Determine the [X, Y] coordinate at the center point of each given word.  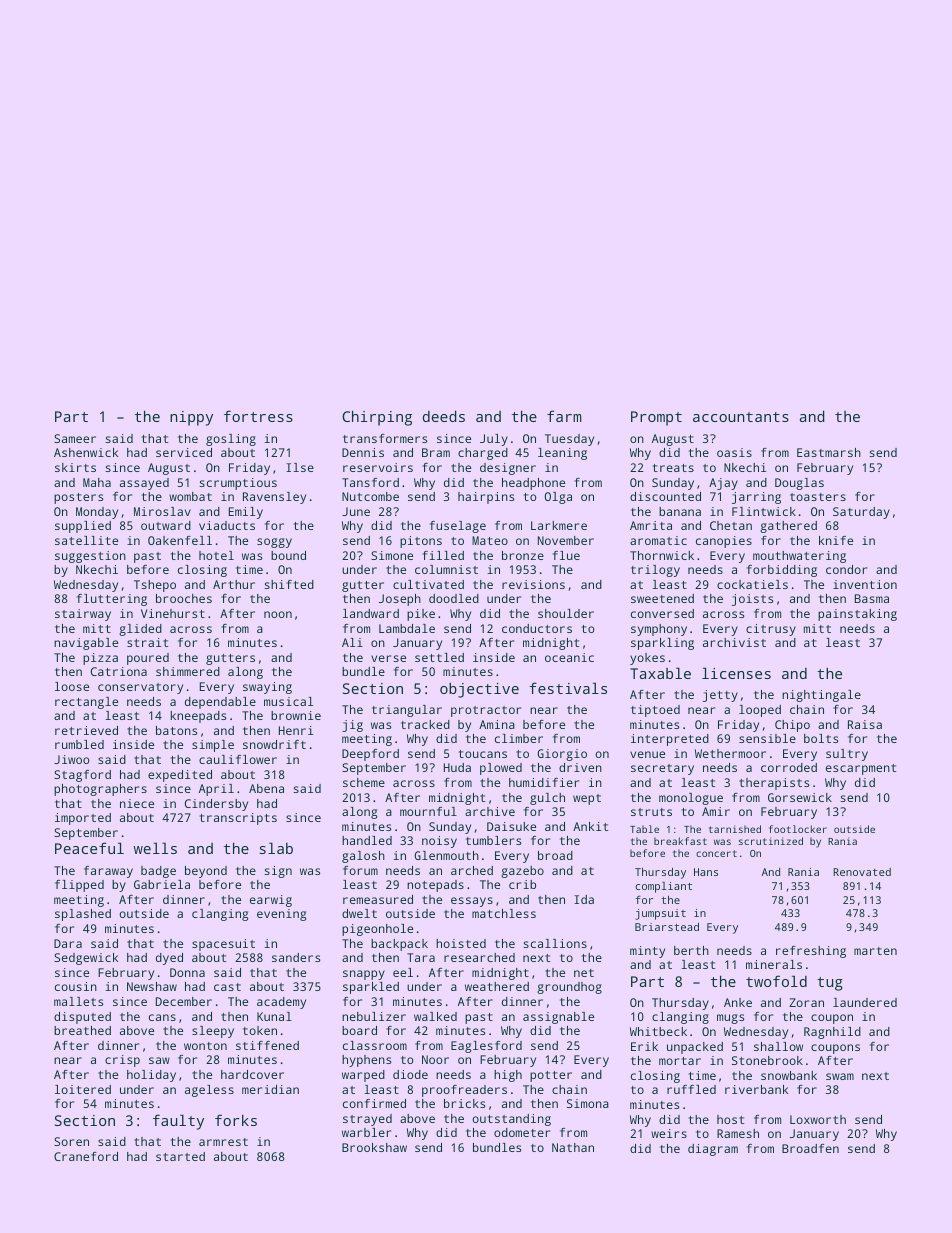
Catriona [119, 671]
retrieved [86, 730]
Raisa [865, 724]
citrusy [771, 630]
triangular [407, 711]
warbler [366, 1132]
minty [647, 952]
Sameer [75, 438]
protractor [486, 711]
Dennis [363, 452]
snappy [364, 975]
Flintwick [764, 511]
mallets [78, 1001]
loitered [83, 1089]
